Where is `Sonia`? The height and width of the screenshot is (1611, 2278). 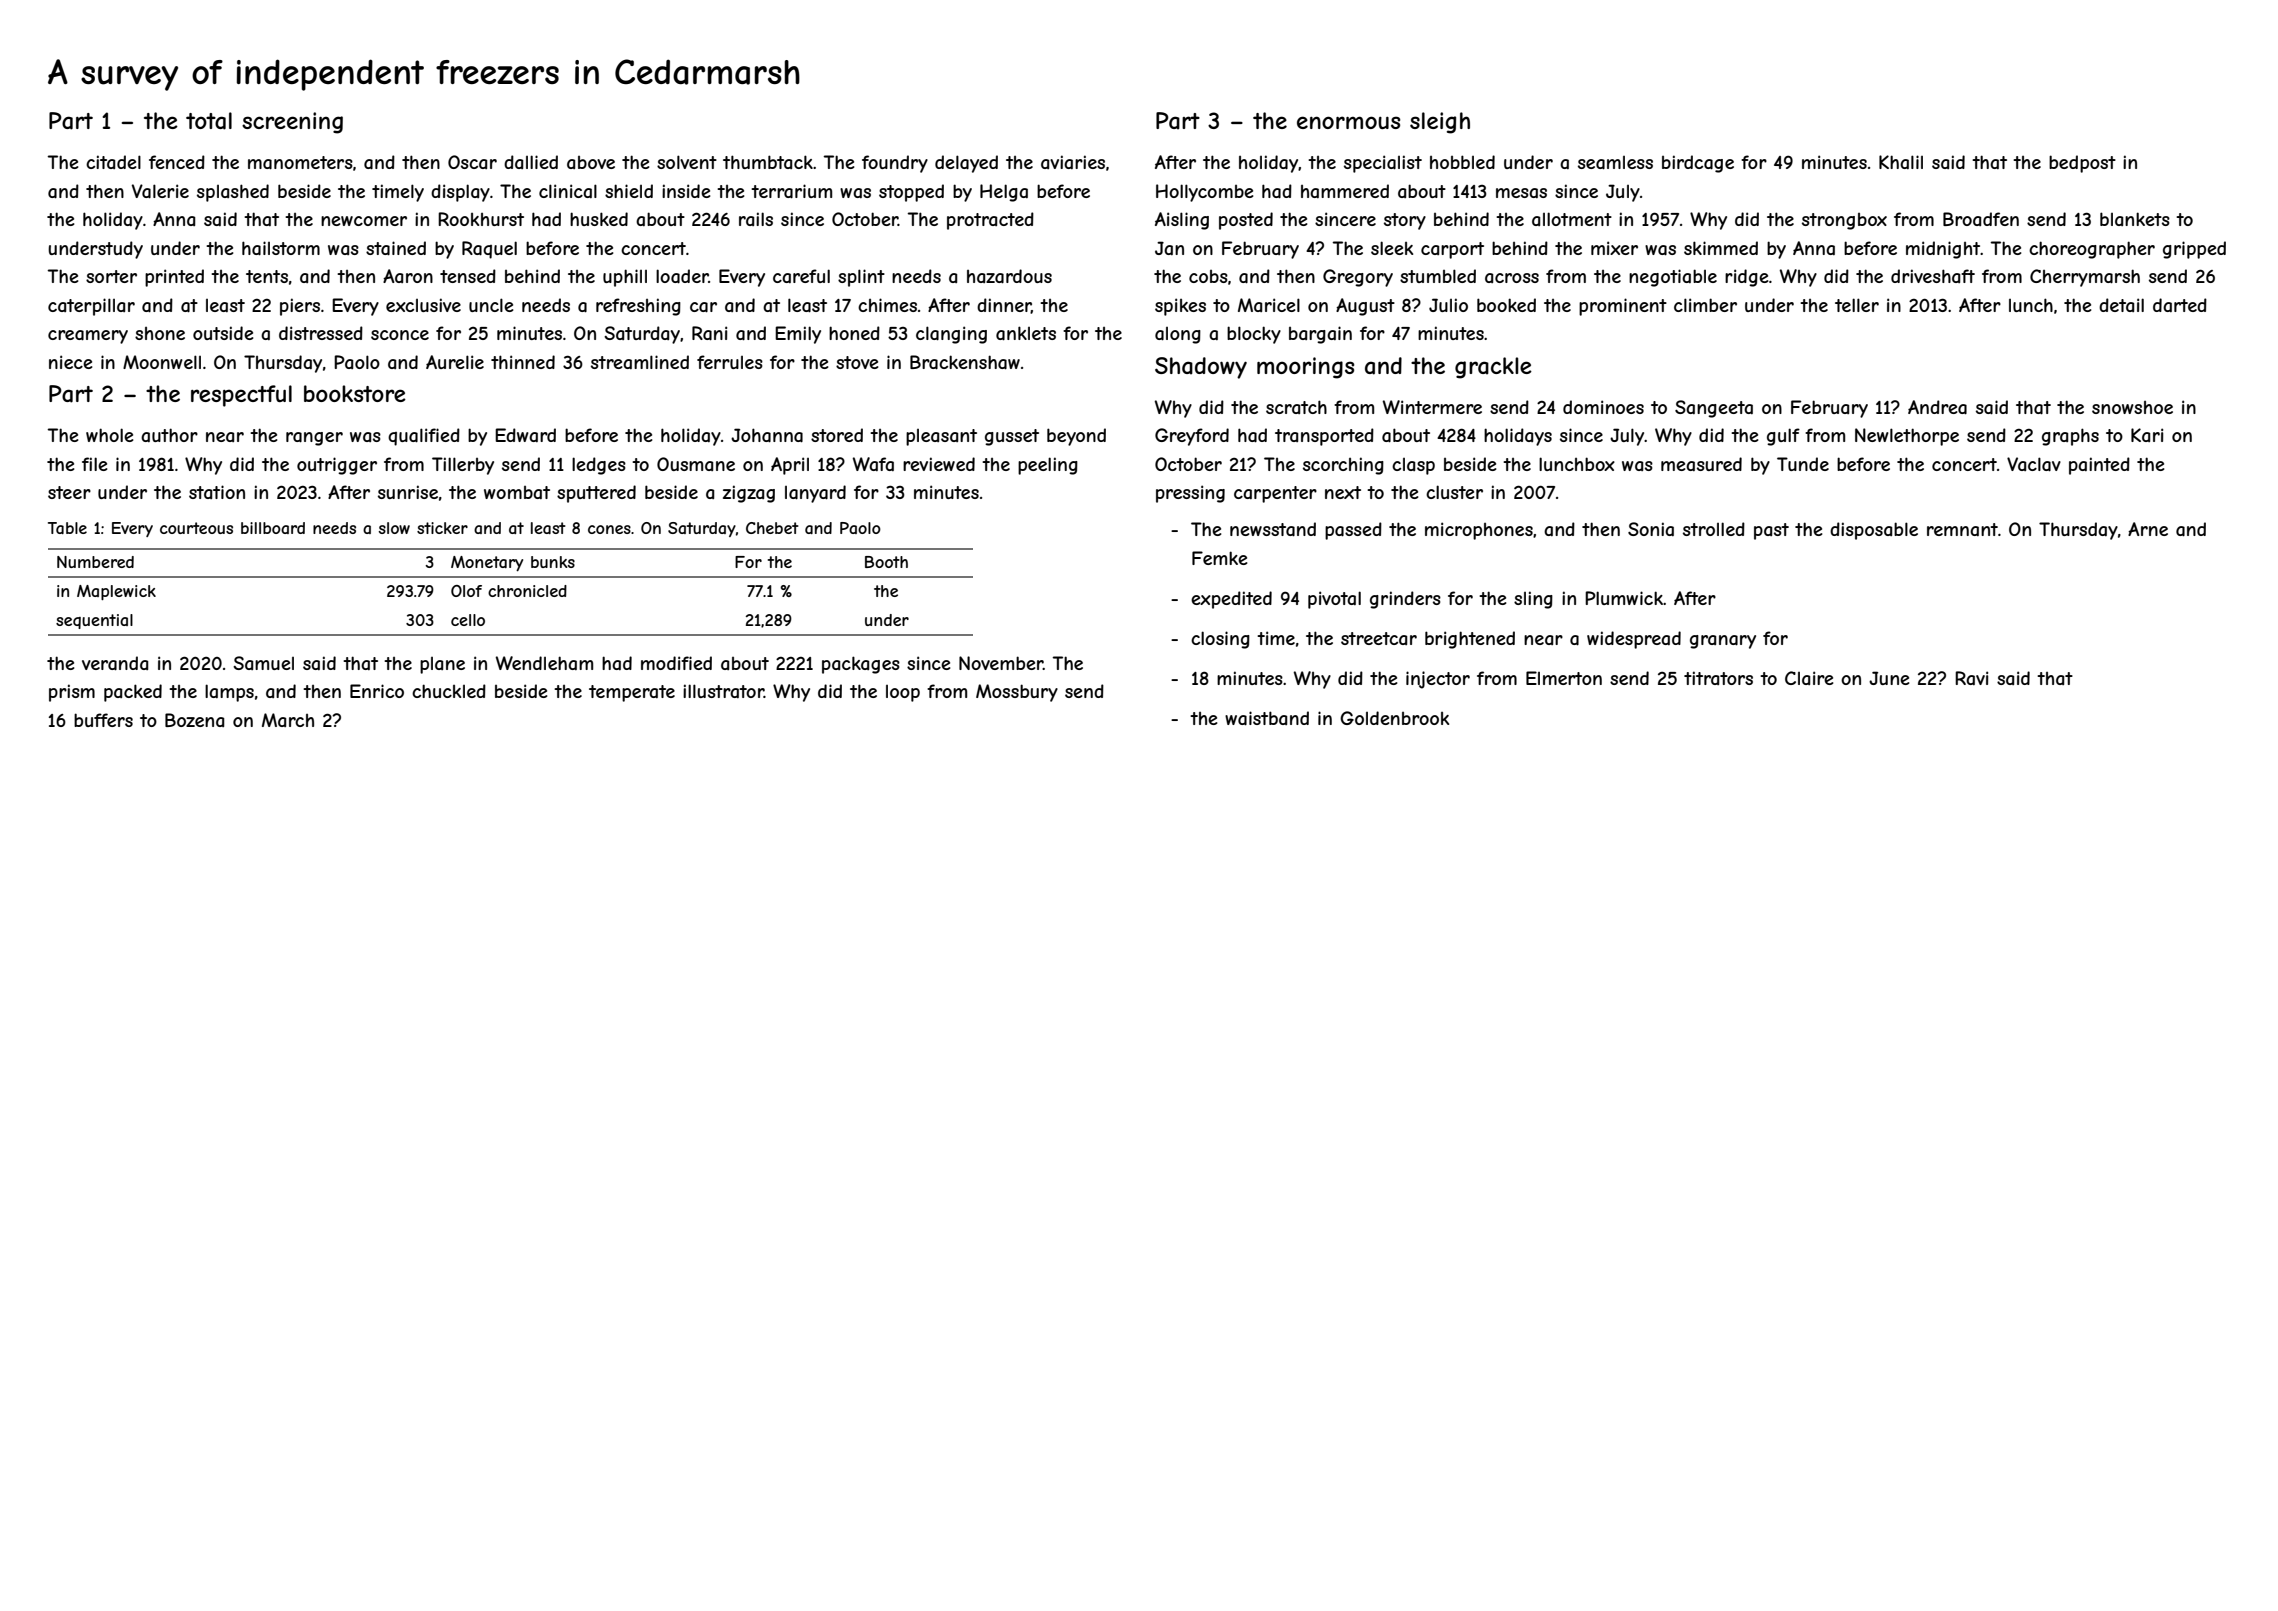
Sonia is located at coordinates (1651, 529).
